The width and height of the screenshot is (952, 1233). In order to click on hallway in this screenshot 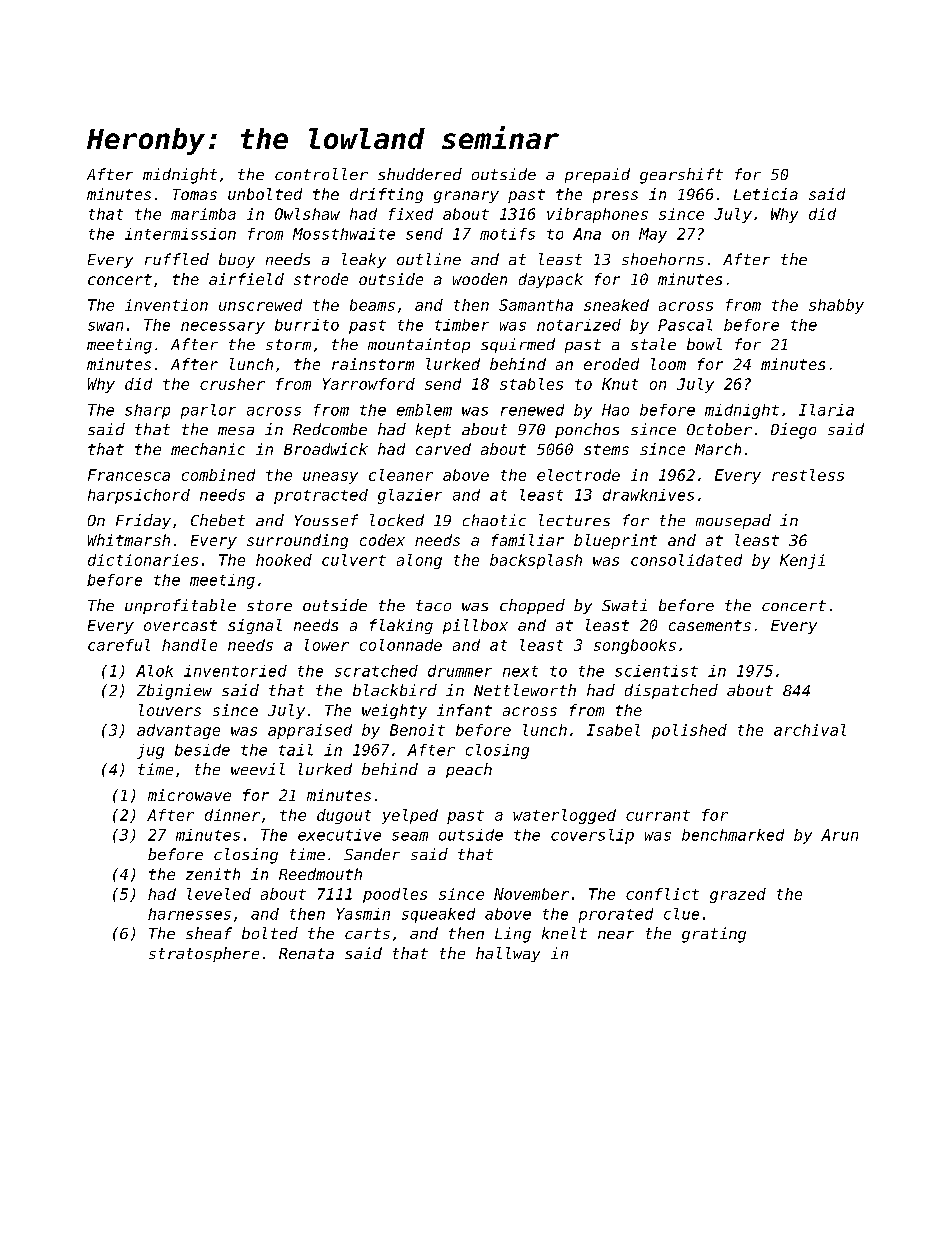, I will do `click(508, 954)`.
